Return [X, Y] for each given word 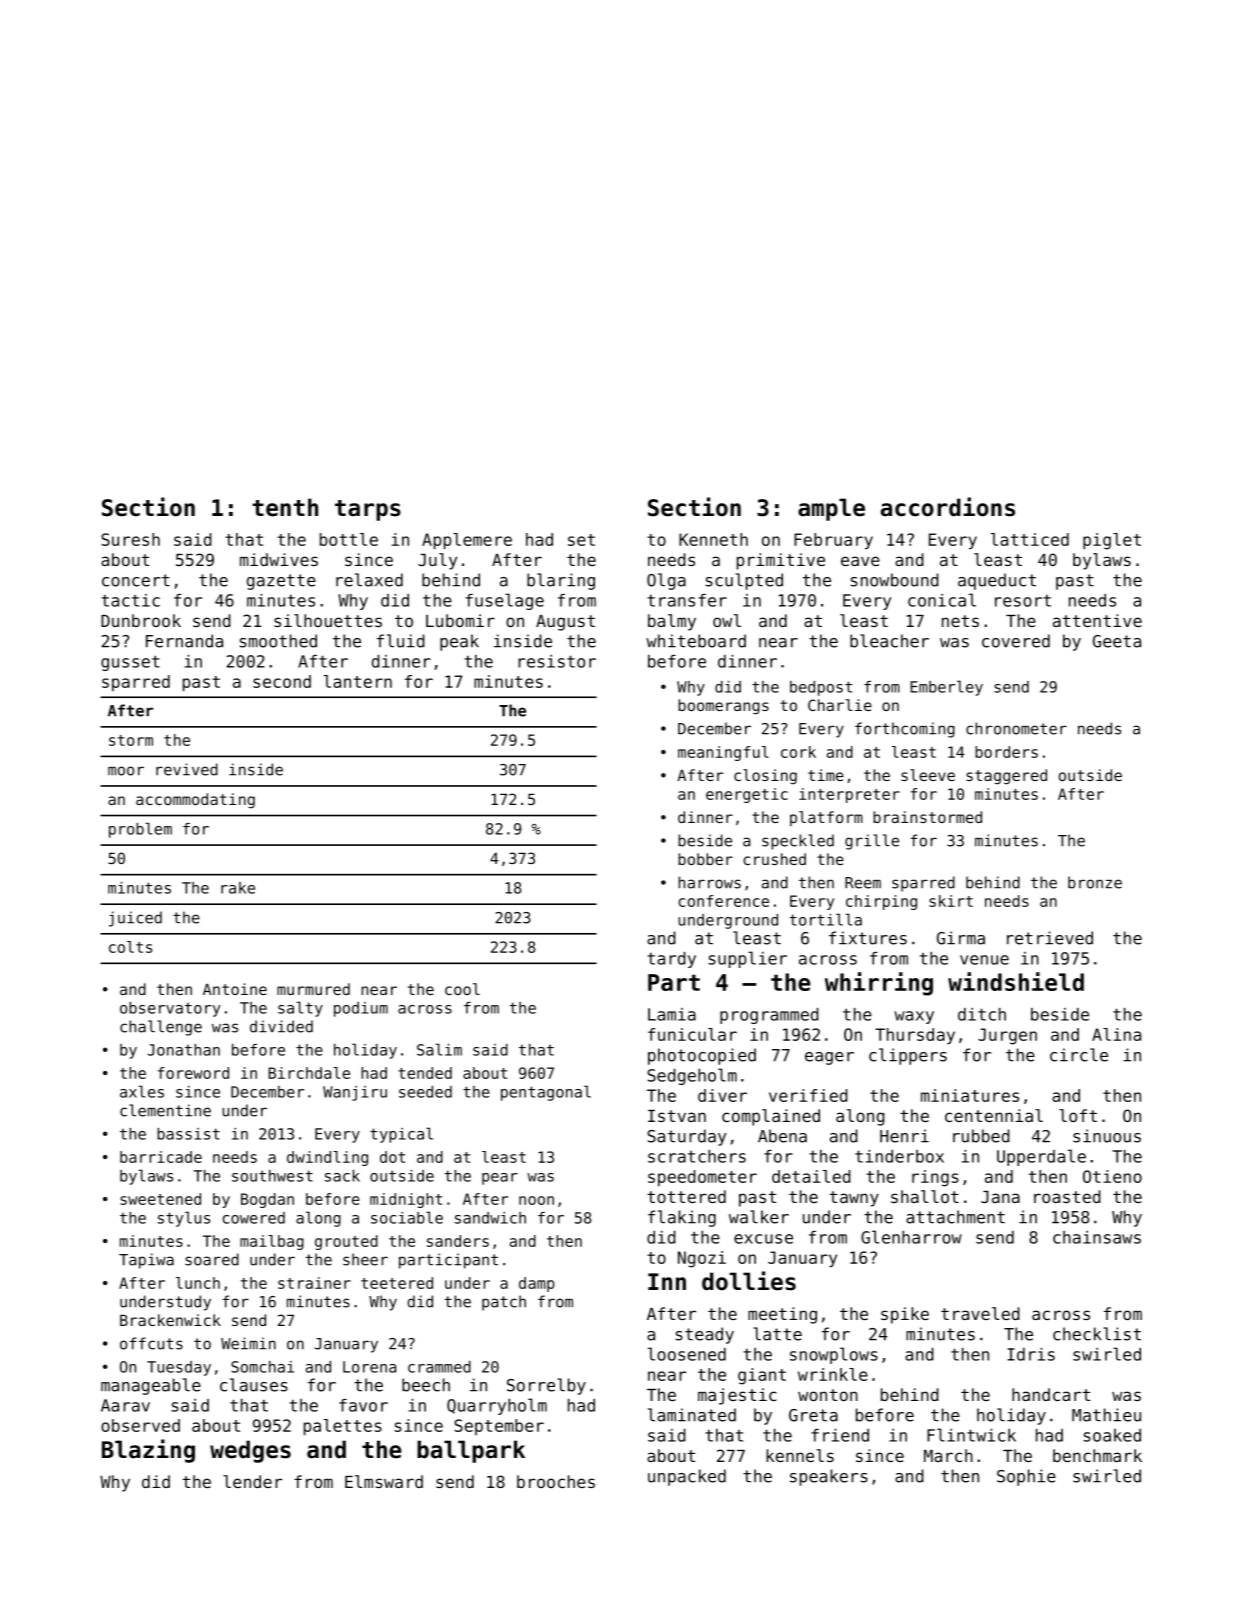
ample [831, 509]
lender [252, 1481]
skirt [951, 901]
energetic [747, 795]
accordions [948, 507]
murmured [313, 989]
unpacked [687, 1477]
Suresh [130, 539]
